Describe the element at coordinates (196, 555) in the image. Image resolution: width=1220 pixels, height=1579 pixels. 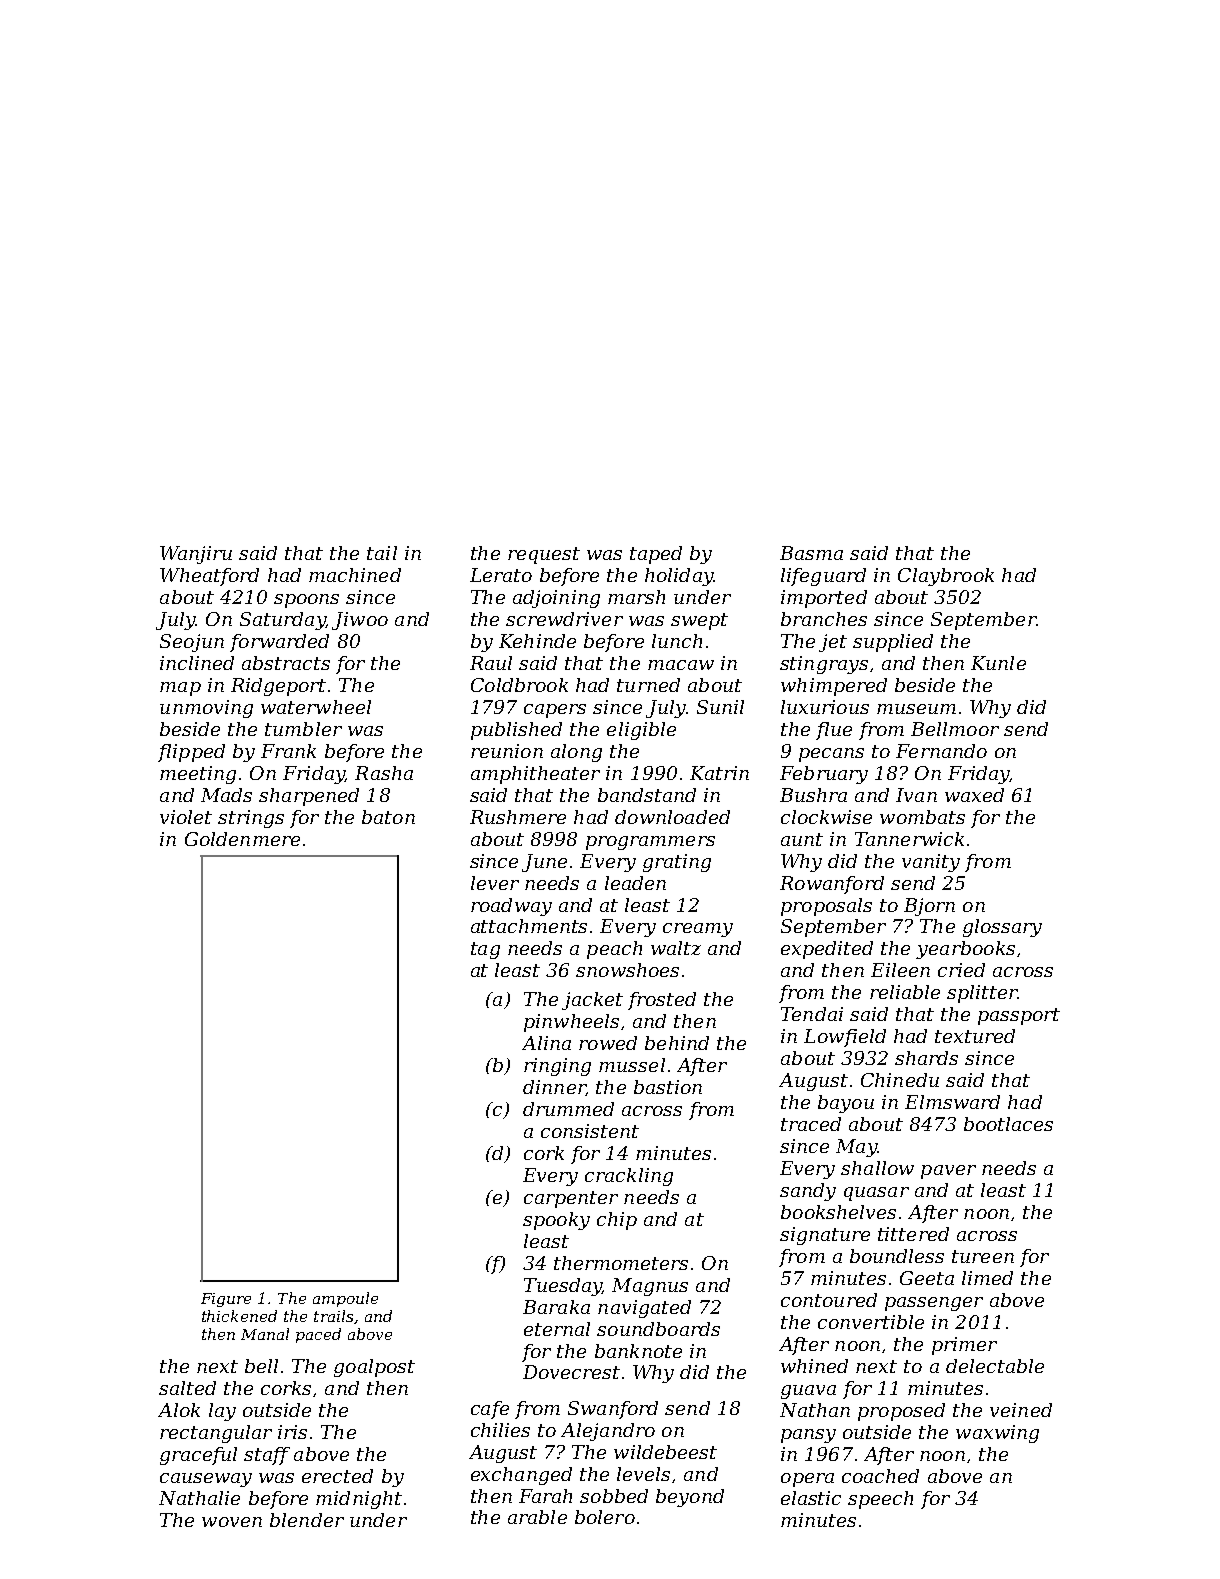
I see `Wanjiru` at that location.
